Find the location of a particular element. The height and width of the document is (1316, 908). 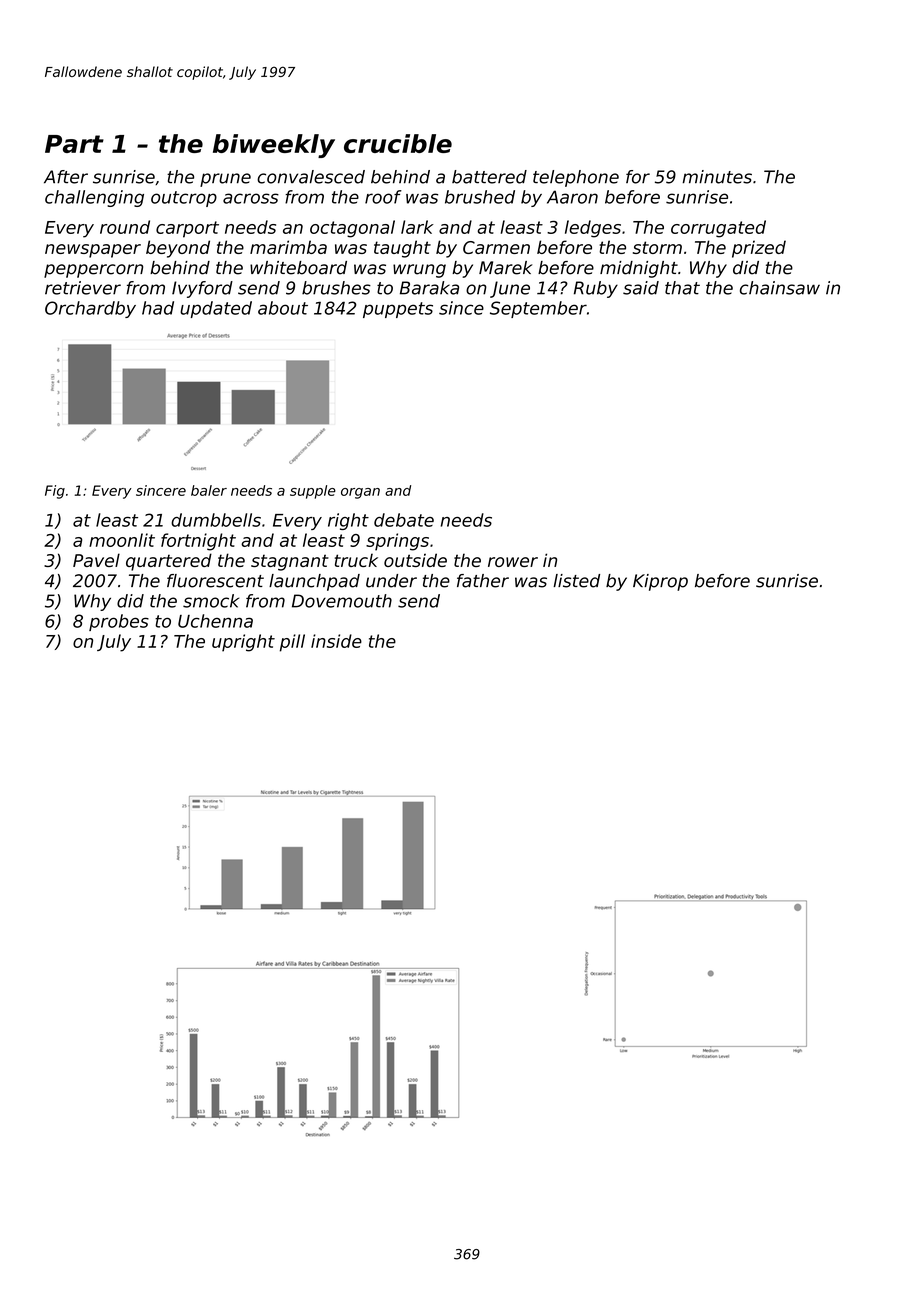

had is located at coordinates (158, 308).
